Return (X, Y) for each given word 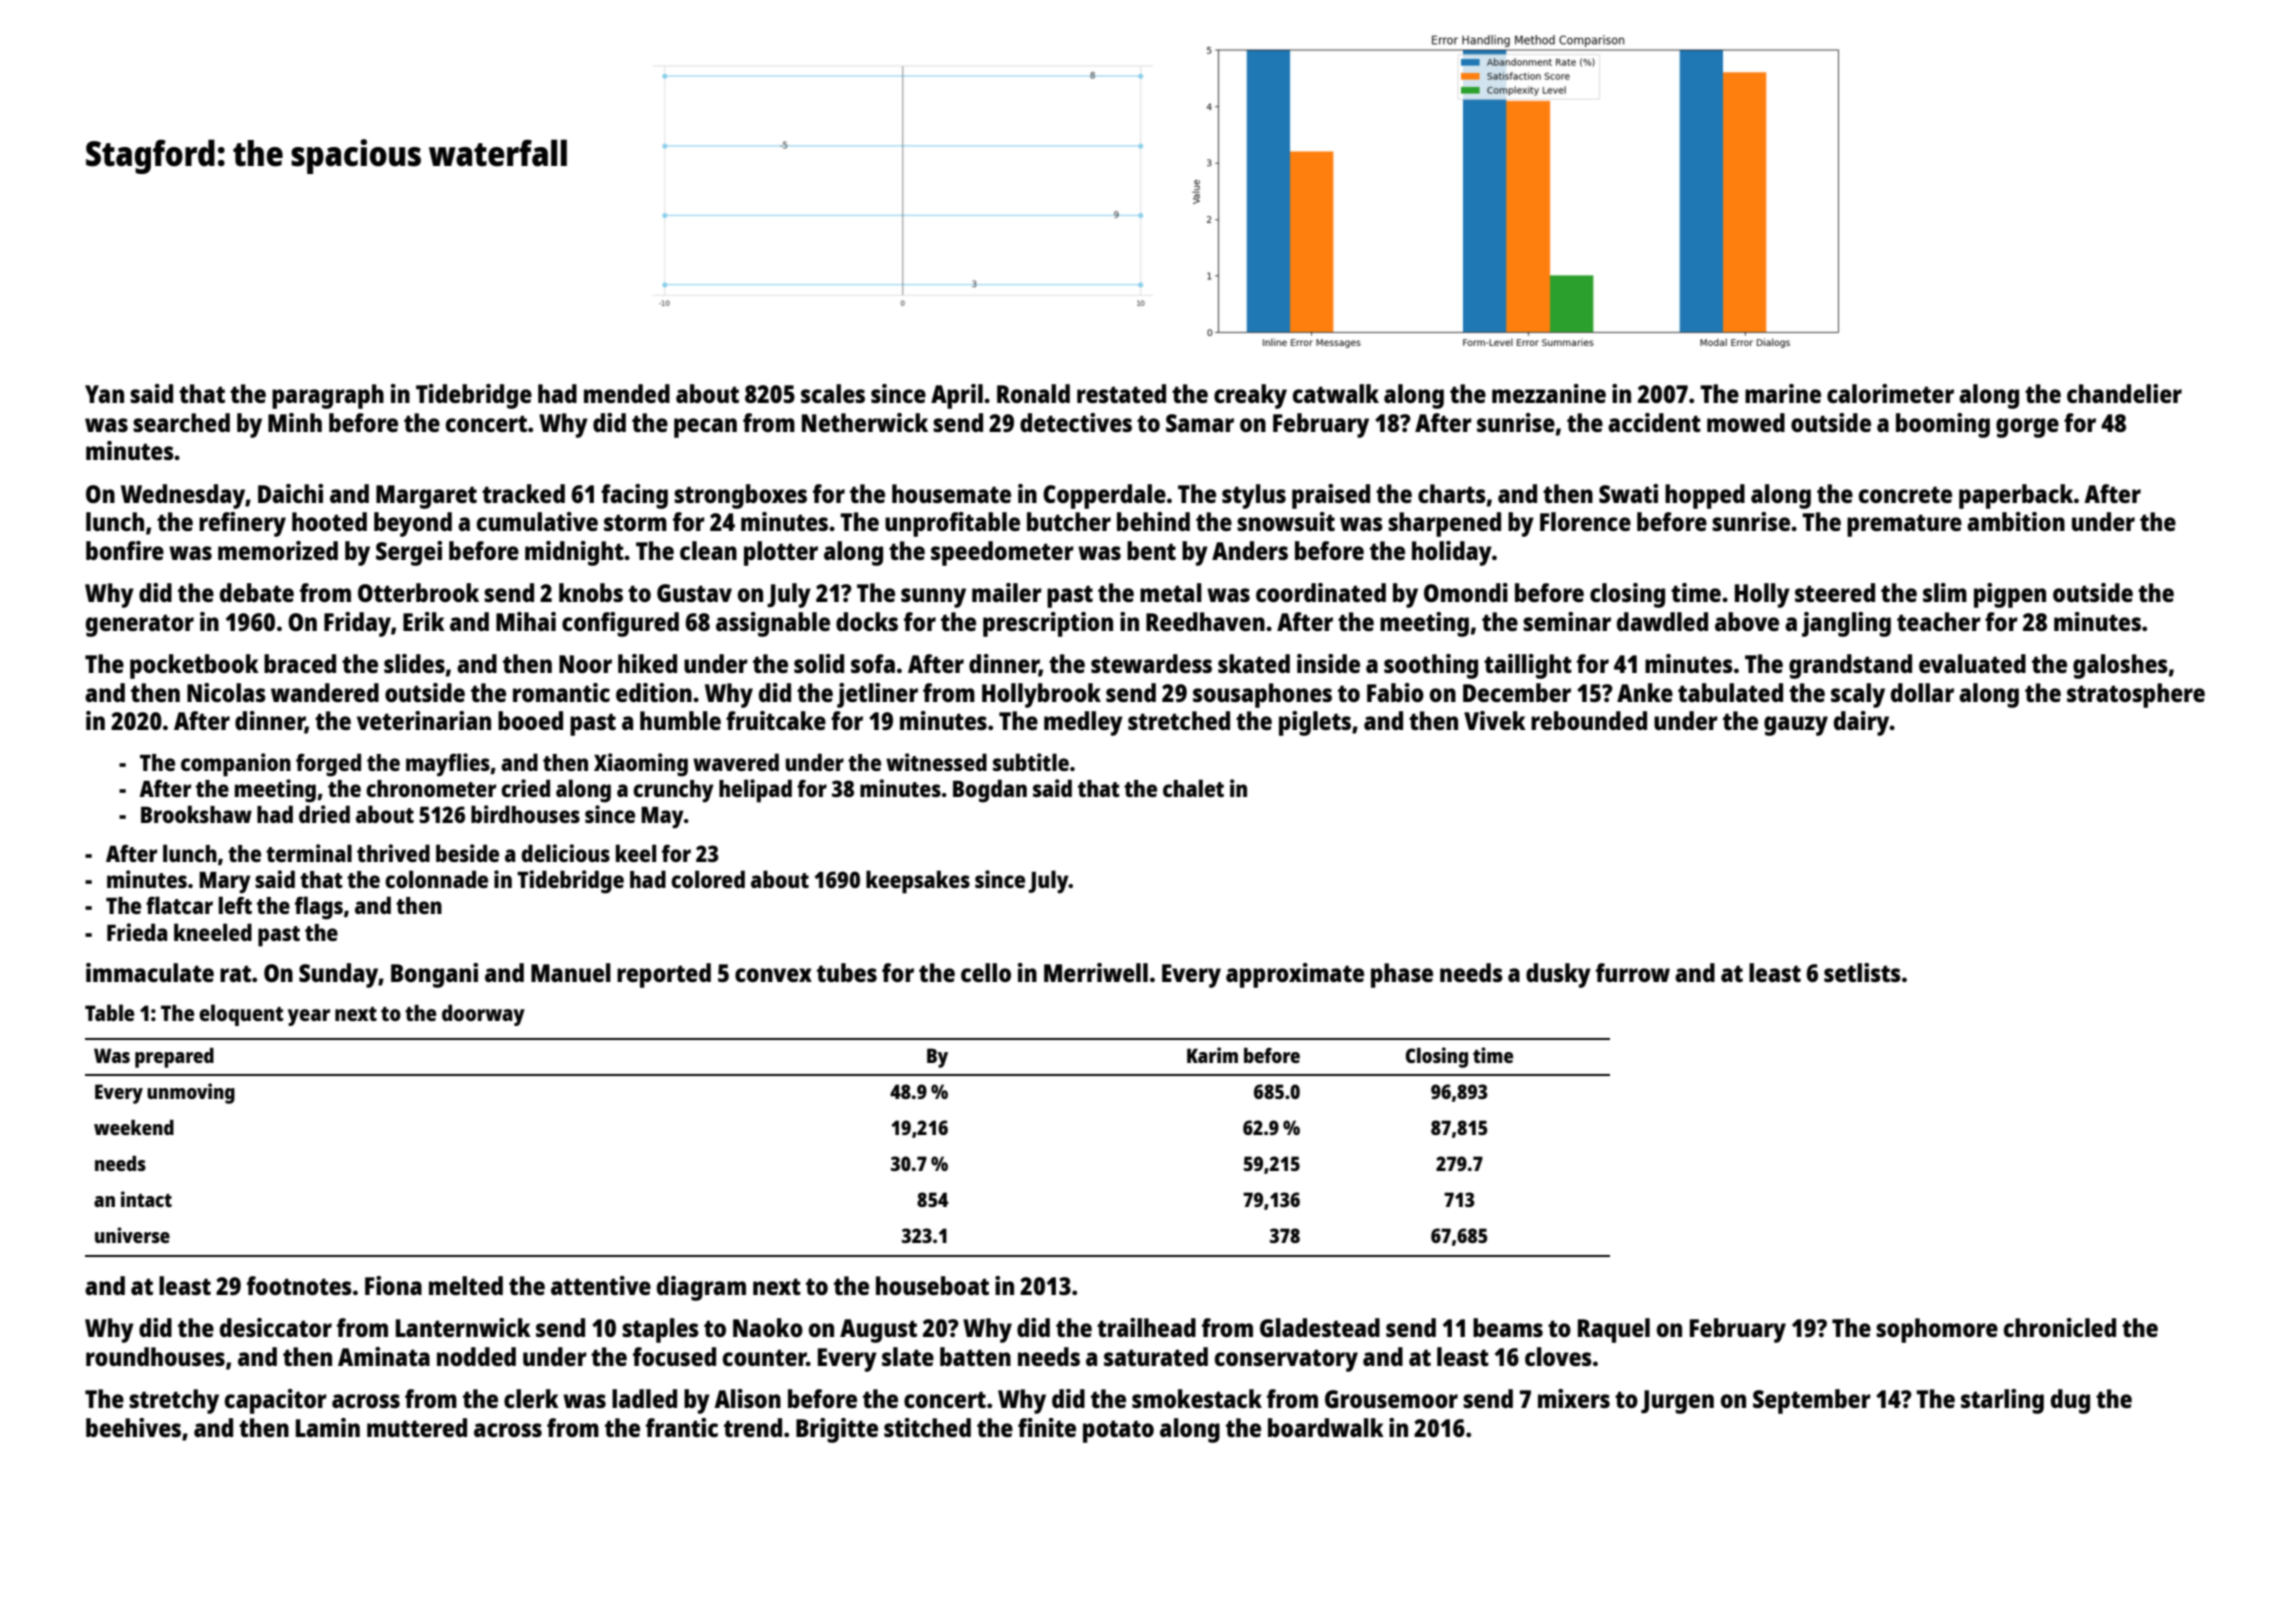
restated (1121, 393)
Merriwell (1096, 972)
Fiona (393, 1285)
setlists (1862, 972)
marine (1783, 393)
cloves (1558, 1356)
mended (627, 393)
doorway (483, 1015)
